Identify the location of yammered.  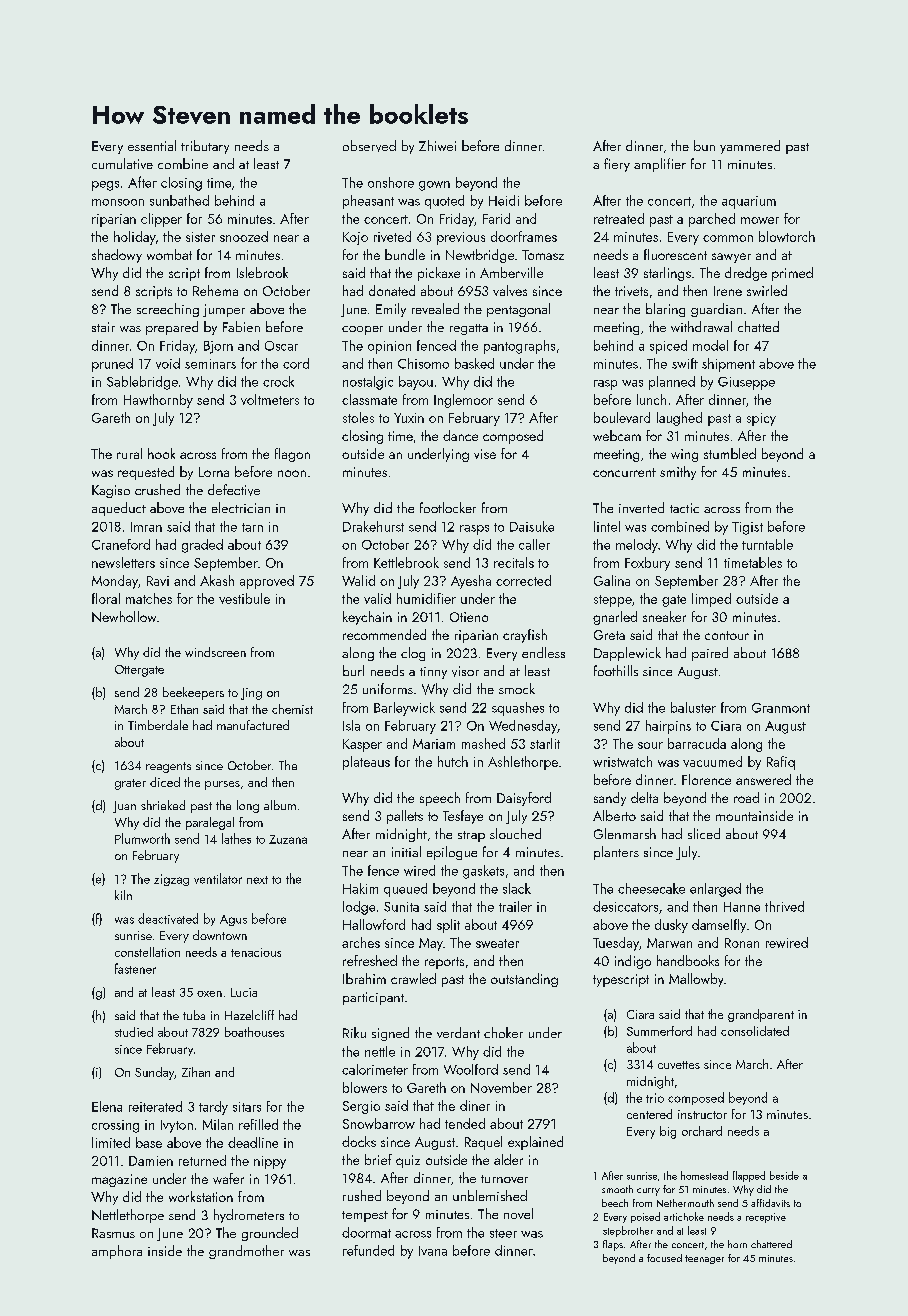
(750, 147).
